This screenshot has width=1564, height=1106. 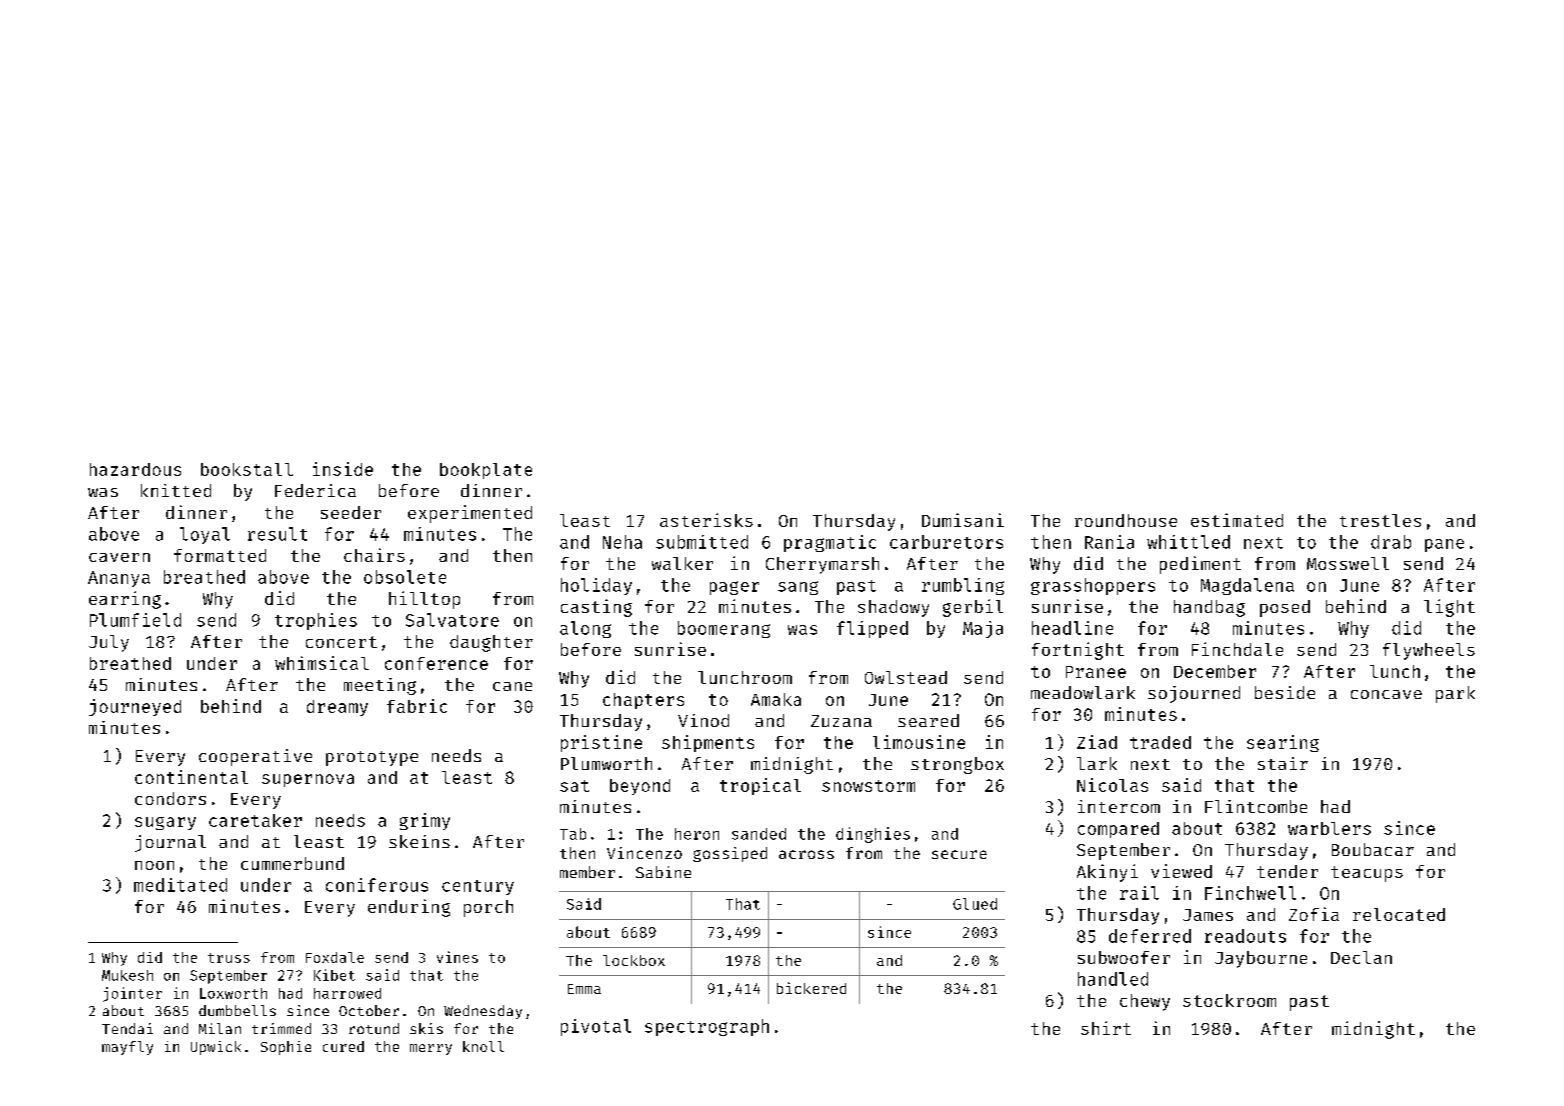 I want to click on knitted, so click(x=176, y=490).
